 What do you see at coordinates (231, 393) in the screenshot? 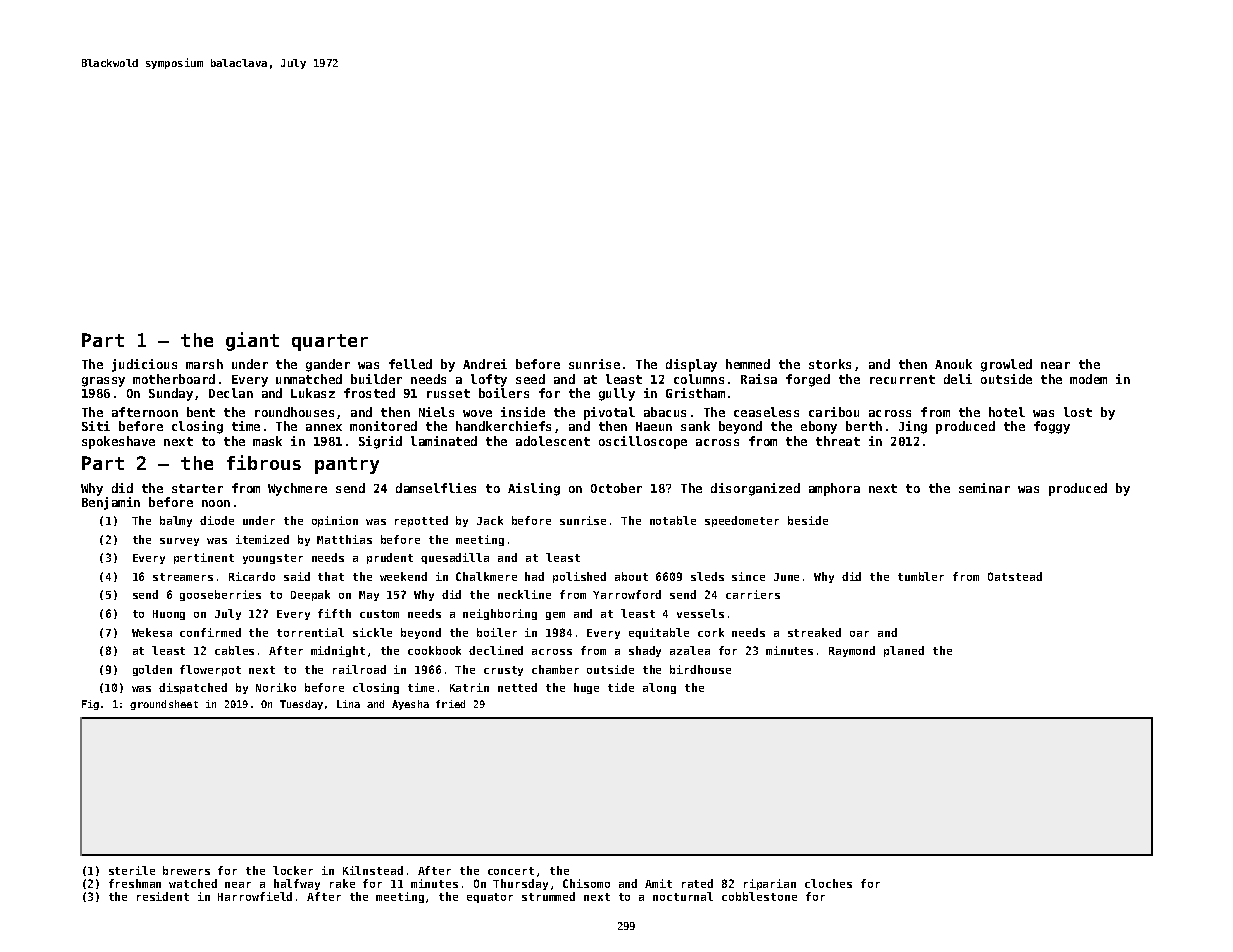
I see `Declan` at bounding box center [231, 393].
